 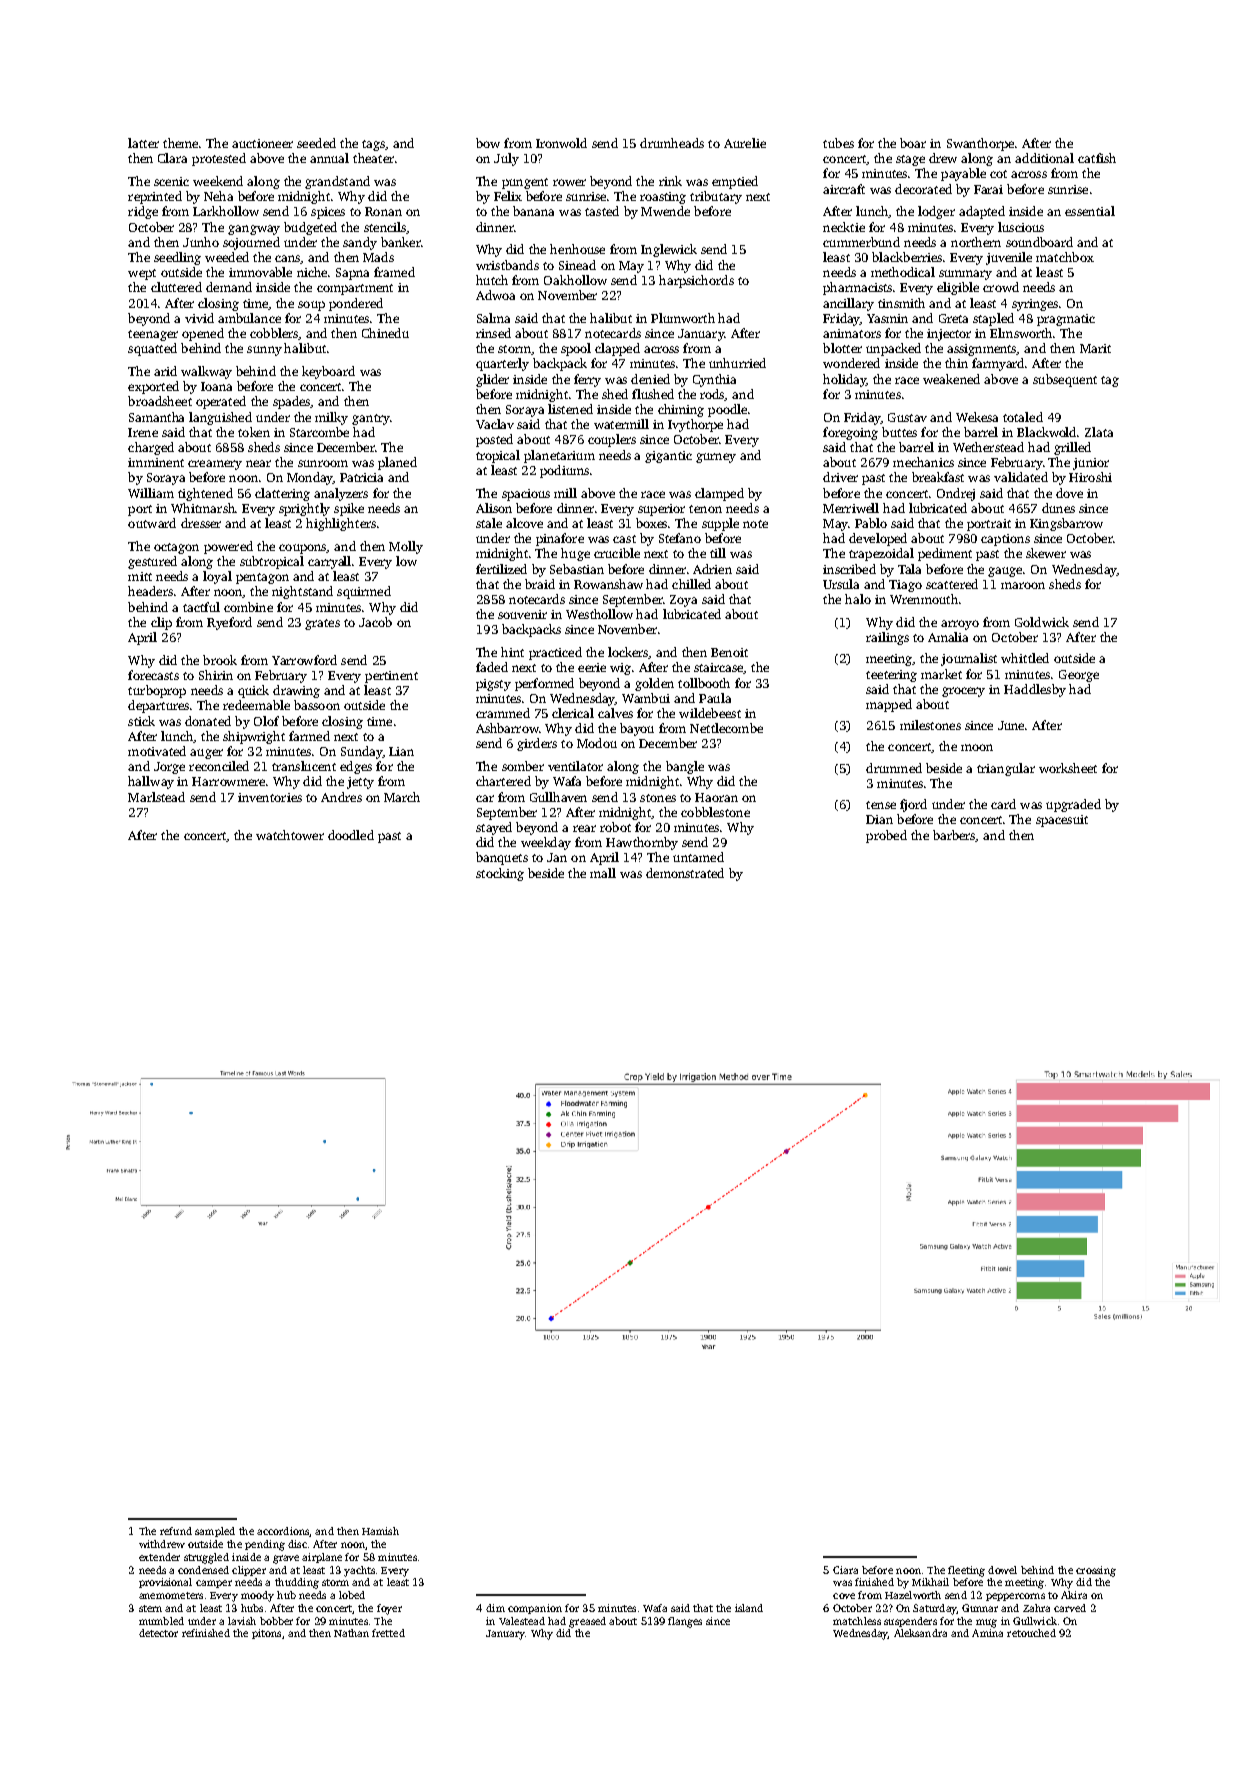 What do you see at coordinates (716, 197) in the image?
I see `tributary` at bounding box center [716, 197].
